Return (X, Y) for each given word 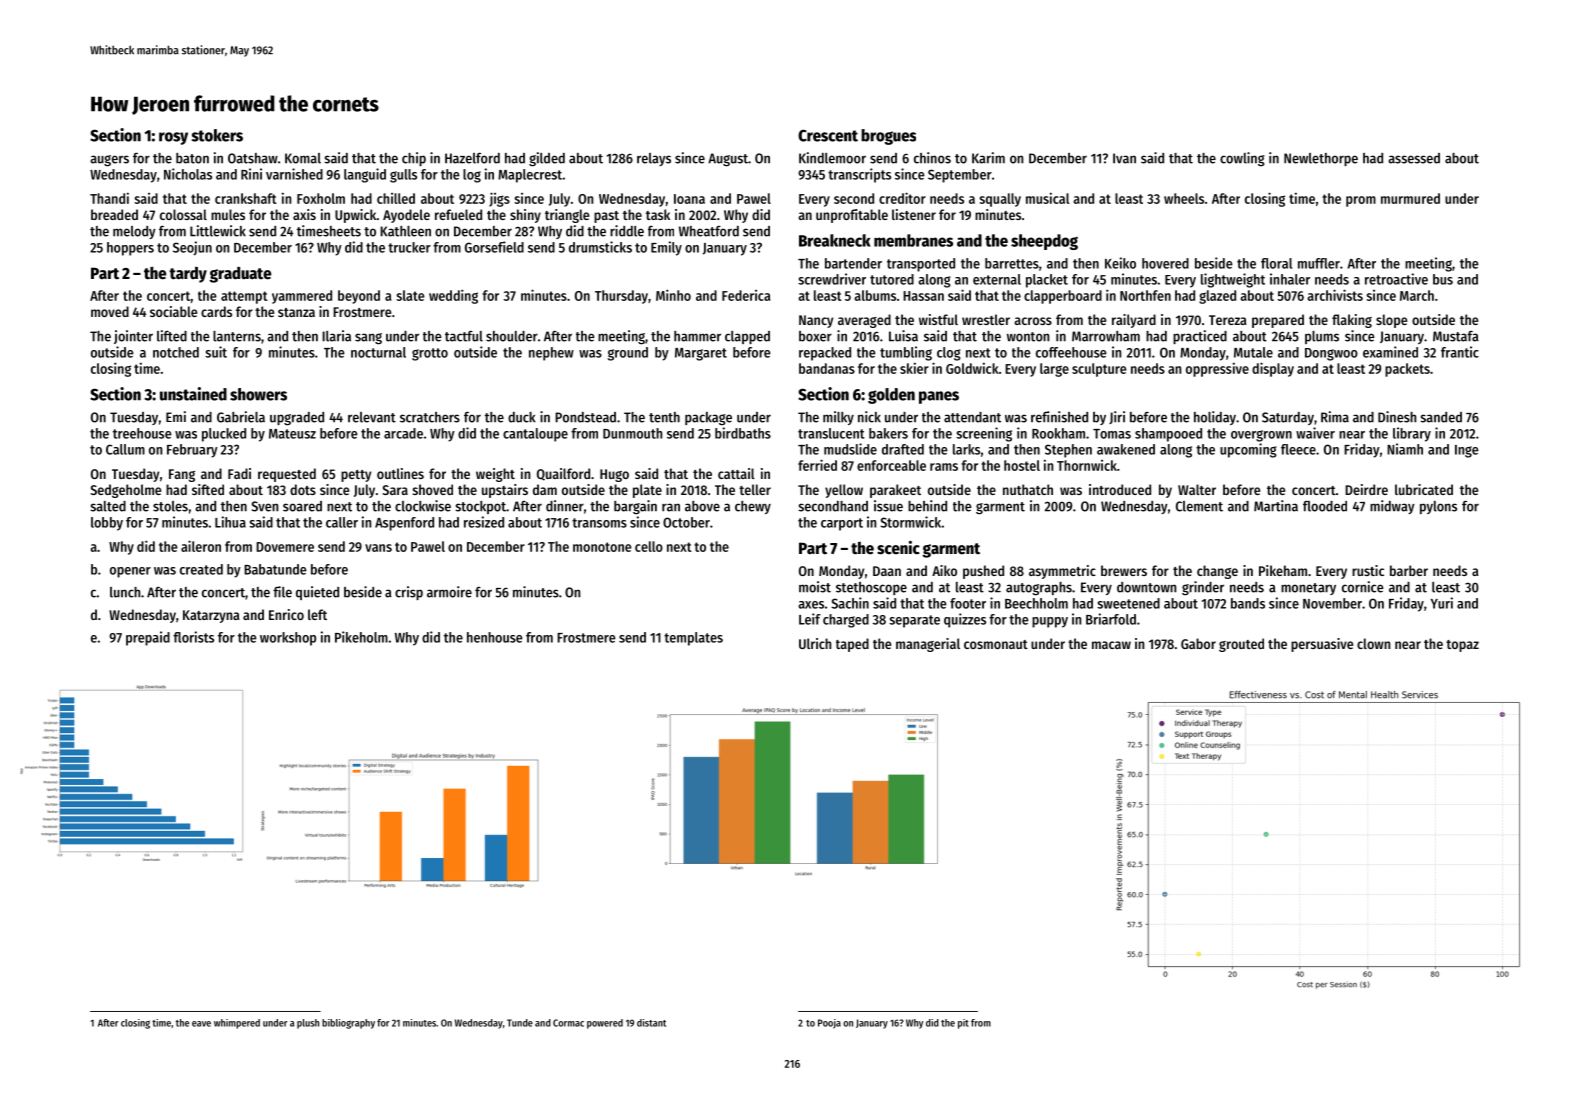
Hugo (614, 475)
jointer (133, 337)
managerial (928, 645)
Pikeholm (361, 637)
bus (1443, 279)
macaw (1111, 645)
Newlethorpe (1321, 159)
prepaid (148, 638)
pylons (1438, 507)
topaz (1462, 646)
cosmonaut (996, 644)
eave (201, 1024)
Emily (666, 248)
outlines (400, 473)
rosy (173, 138)
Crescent (828, 135)
